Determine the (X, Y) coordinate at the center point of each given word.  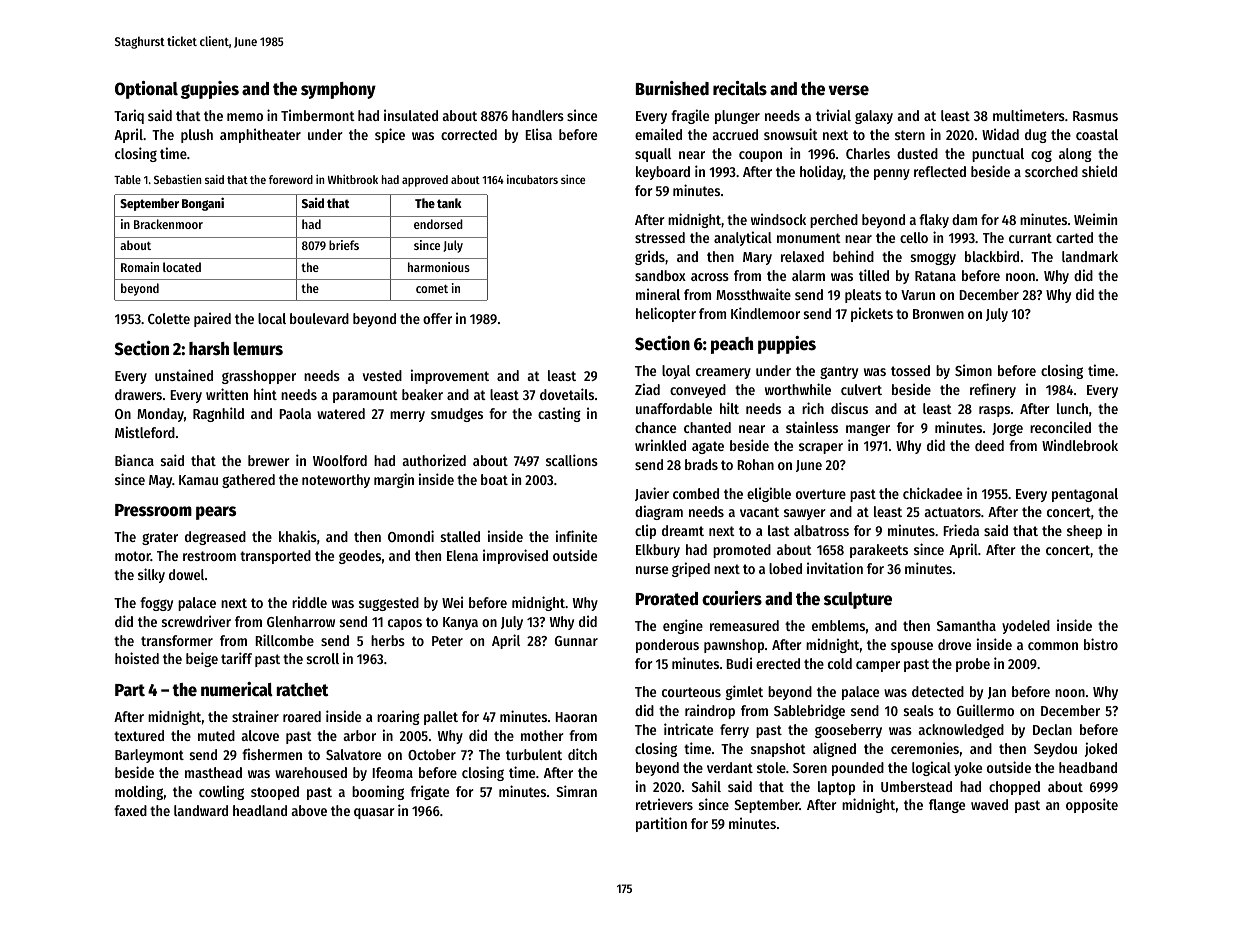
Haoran (576, 717)
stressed (660, 237)
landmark (1090, 256)
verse (849, 90)
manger (868, 430)
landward (201, 810)
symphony (338, 90)
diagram (659, 512)
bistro (1101, 644)
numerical (237, 689)
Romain (140, 267)
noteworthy (336, 481)
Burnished (672, 88)
